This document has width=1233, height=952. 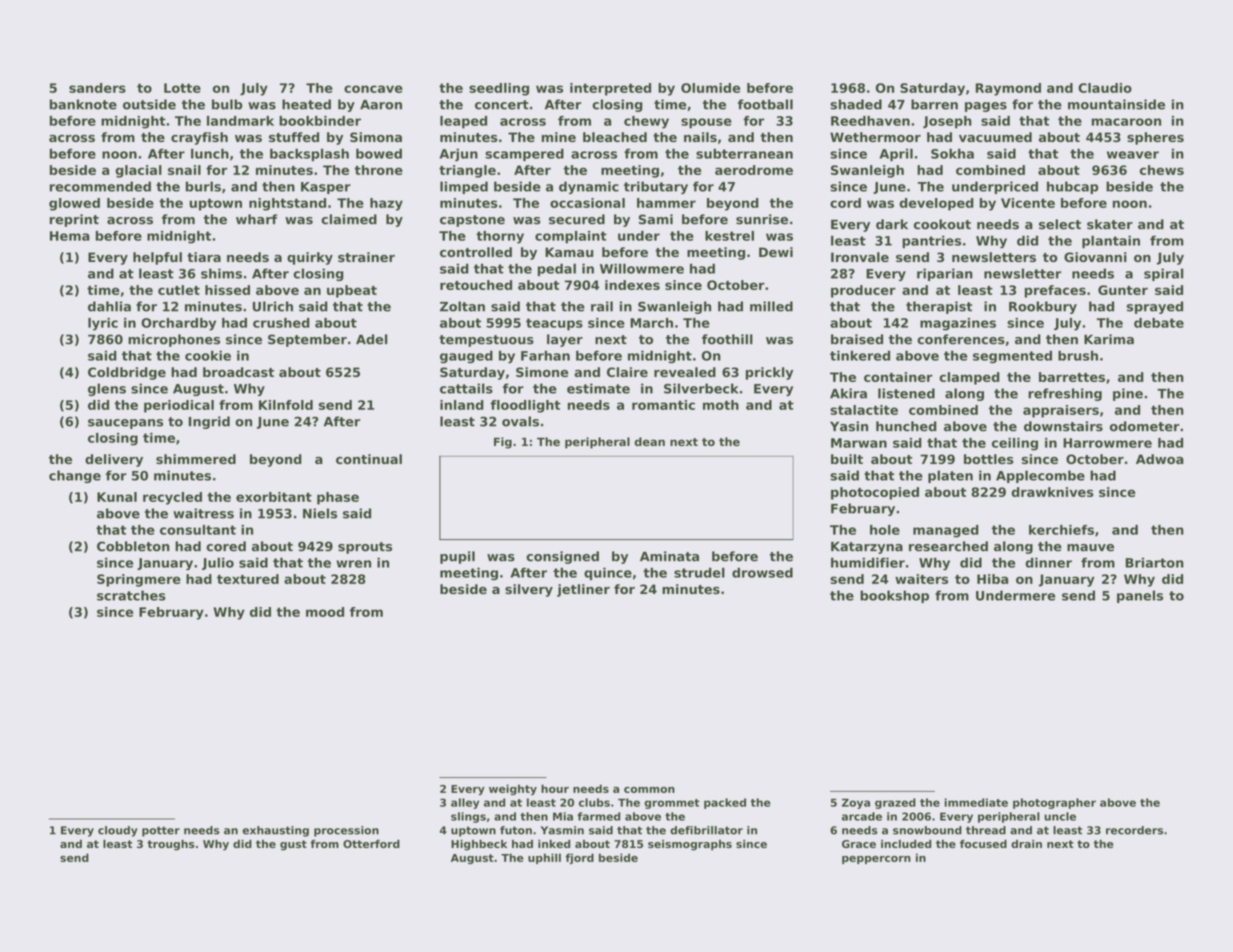 I want to click on Briarton, so click(x=1155, y=562).
